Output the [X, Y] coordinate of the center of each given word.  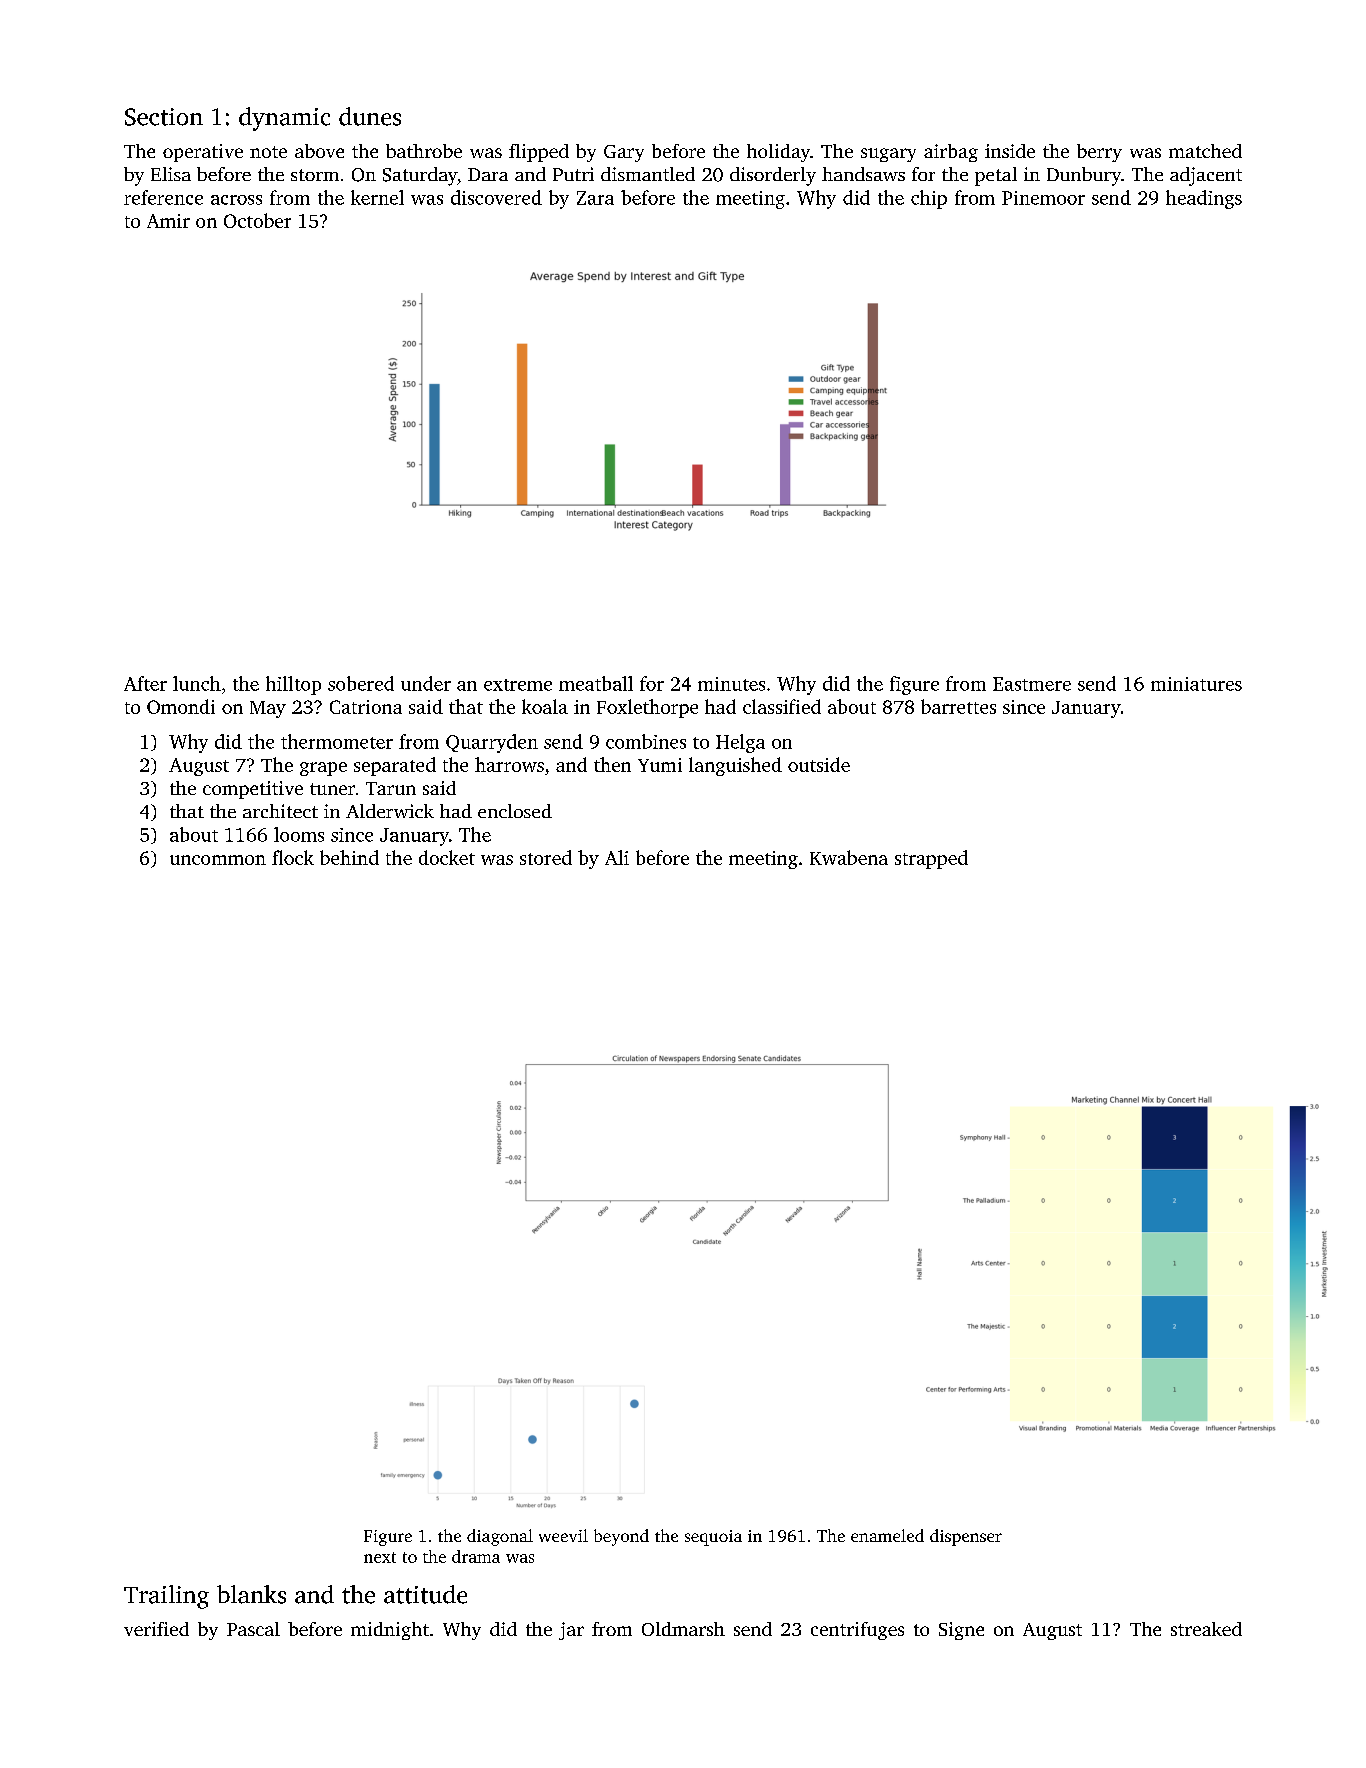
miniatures [1196, 684]
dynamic [284, 119]
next [380, 1557]
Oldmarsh [683, 1629]
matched [1205, 151]
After [145, 683]
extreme [518, 685]
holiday [778, 153]
